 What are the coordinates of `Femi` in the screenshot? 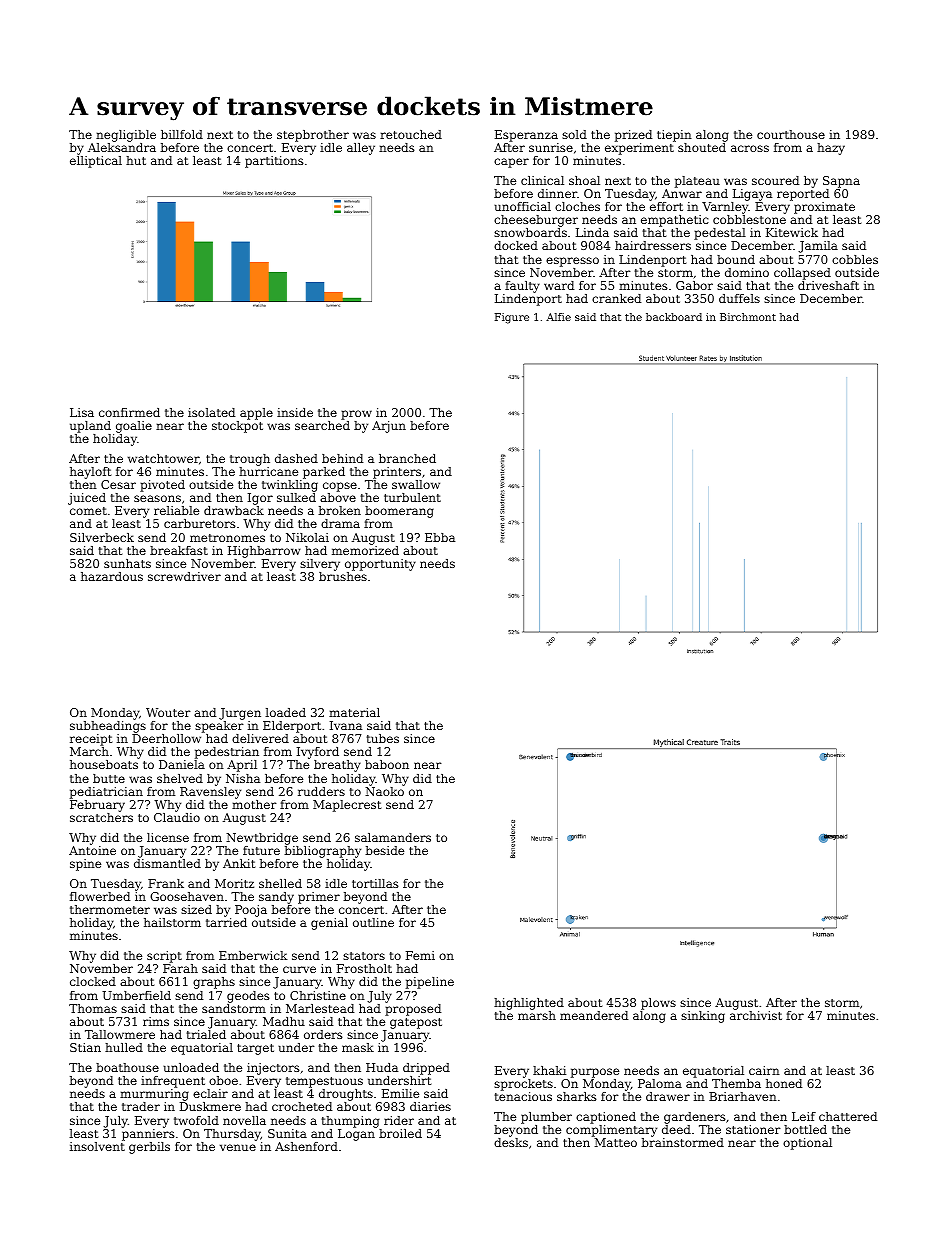 It's located at (420, 955).
